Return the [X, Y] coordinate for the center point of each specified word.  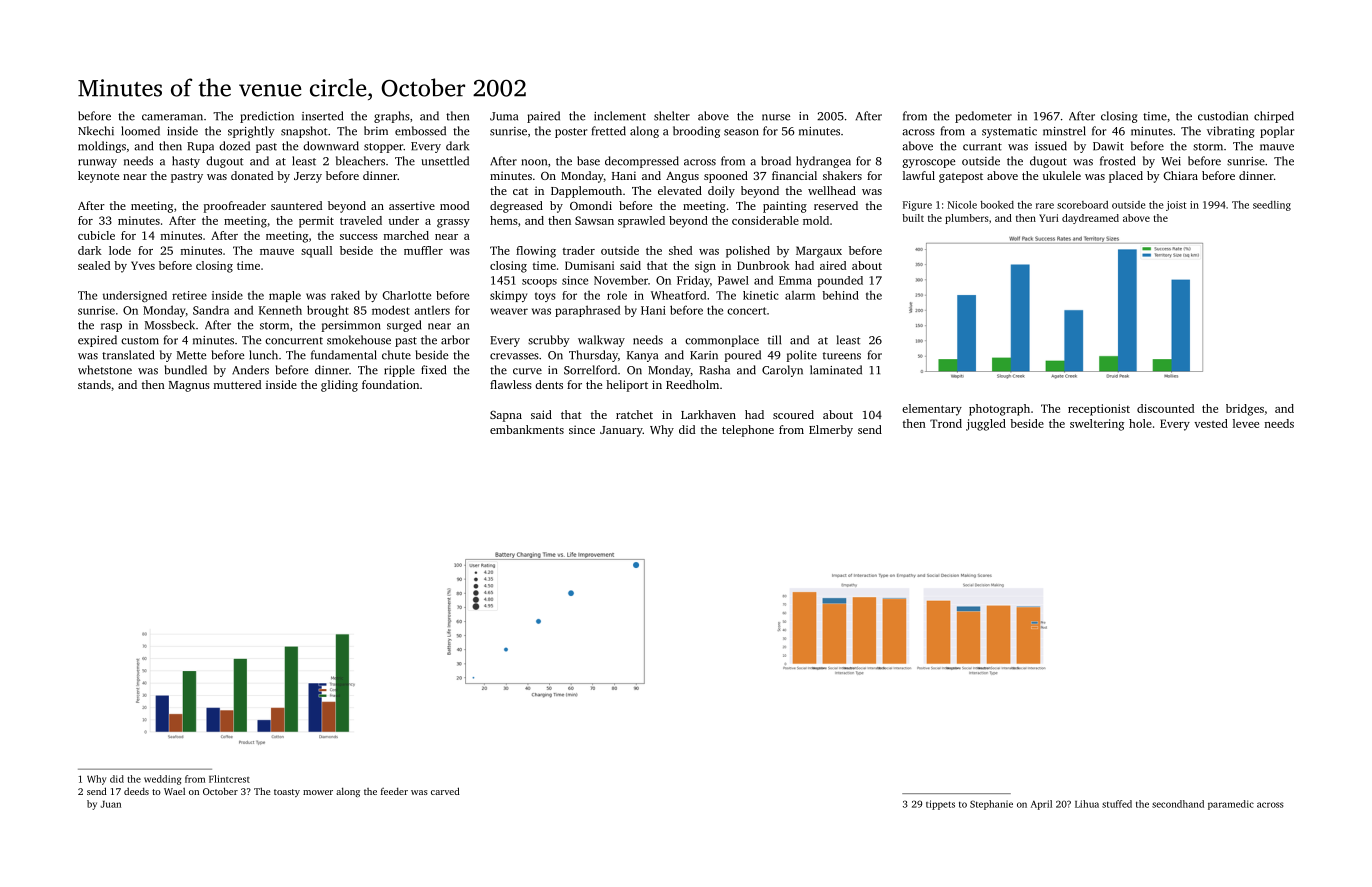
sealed [94, 265]
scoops [539, 283]
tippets [940, 805]
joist [1176, 206]
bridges [1245, 410]
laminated [836, 370]
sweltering [1097, 425]
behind [840, 295]
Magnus [189, 386]
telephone [748, 431]
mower [318, 792]
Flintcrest [229, 779]
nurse [776, 117]
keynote [98, 177]
